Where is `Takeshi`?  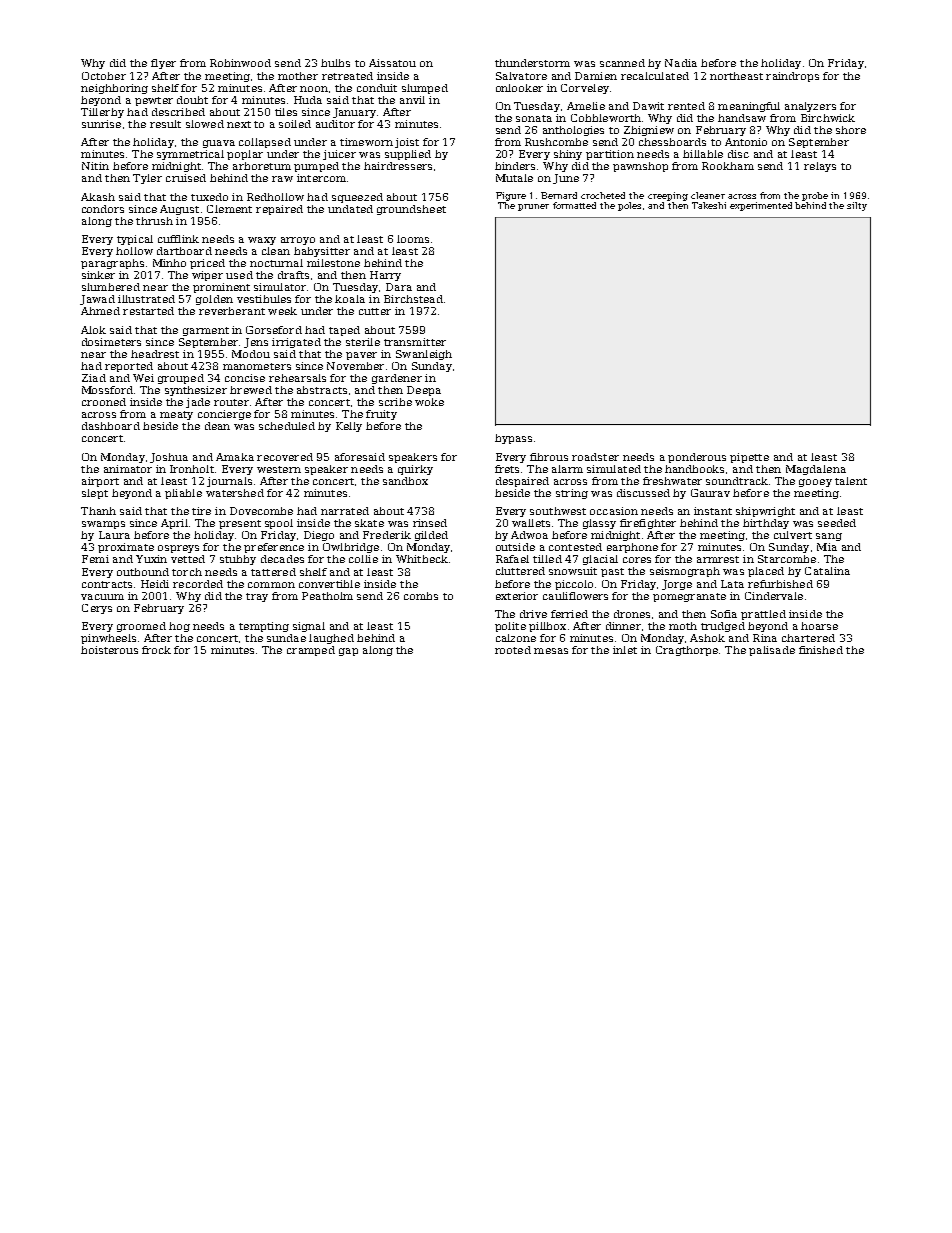
Takeshi is located at coordinates (709, 205).
